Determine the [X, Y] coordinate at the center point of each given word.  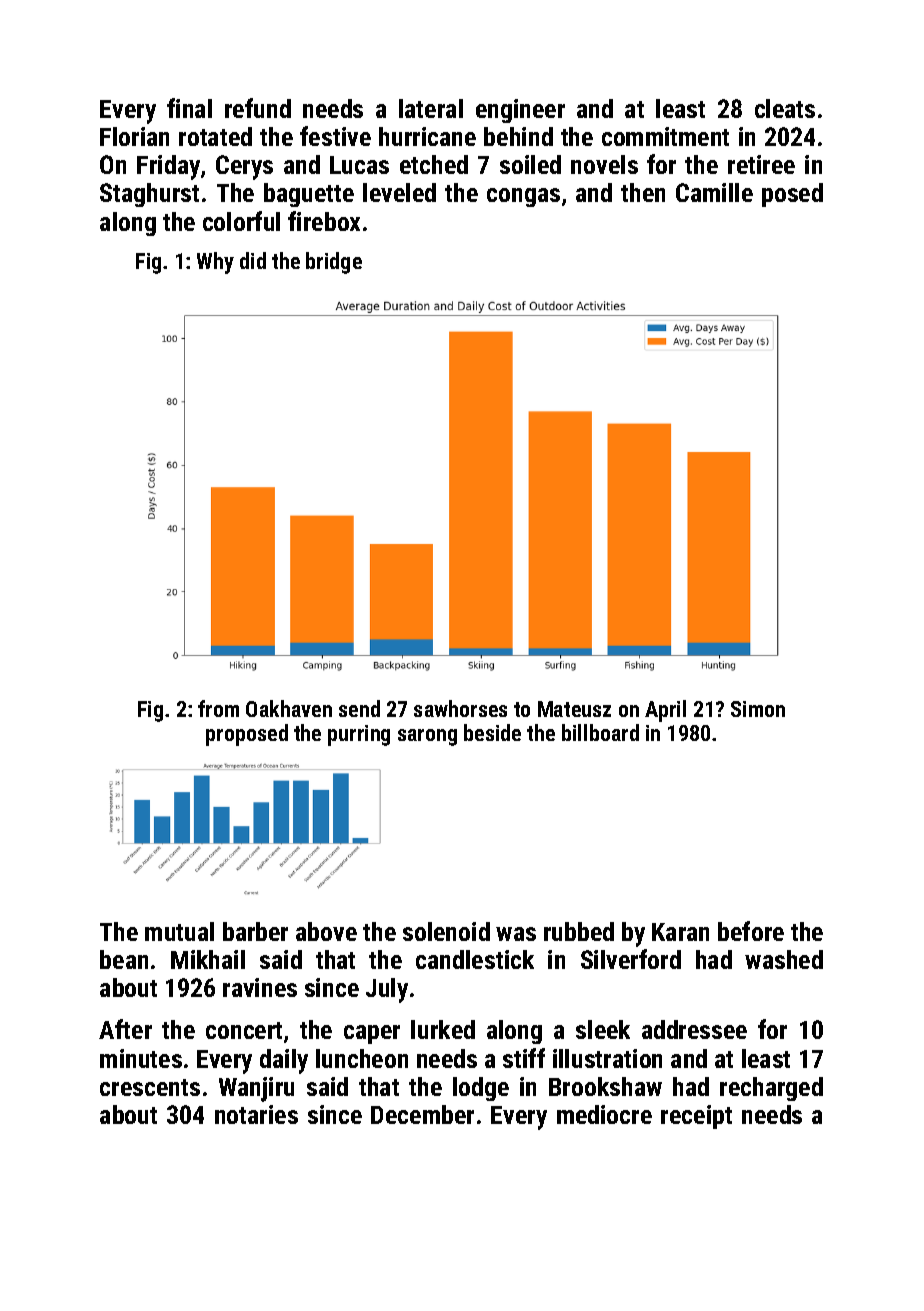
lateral [431, 108]
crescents [150, 1087]
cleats [785, 108]
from [218, 708]
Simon [758, 709]
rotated [215, 136]
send [359, 708]
